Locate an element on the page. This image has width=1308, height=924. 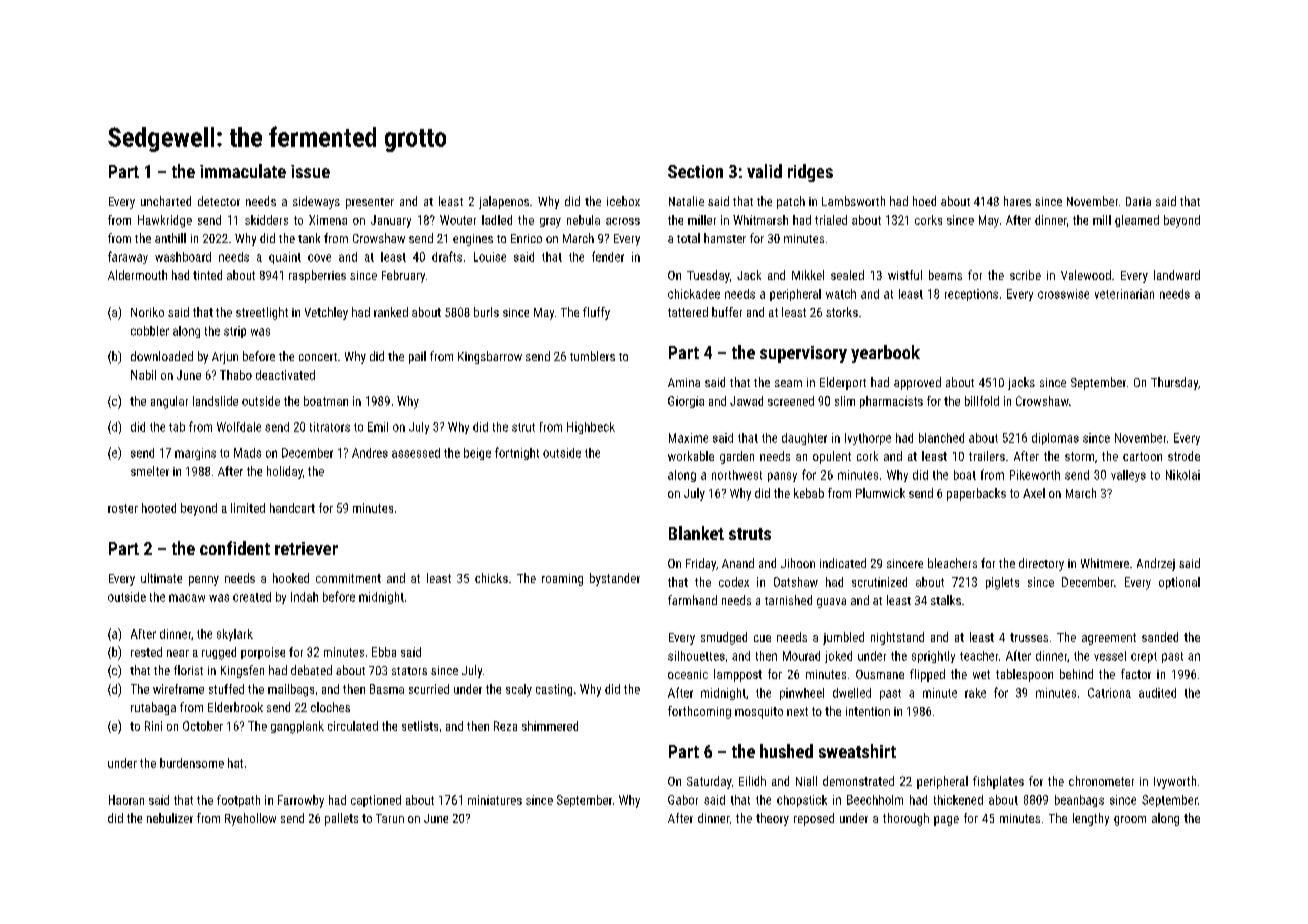
Nikolai is located at coordinates (1183, 475).
